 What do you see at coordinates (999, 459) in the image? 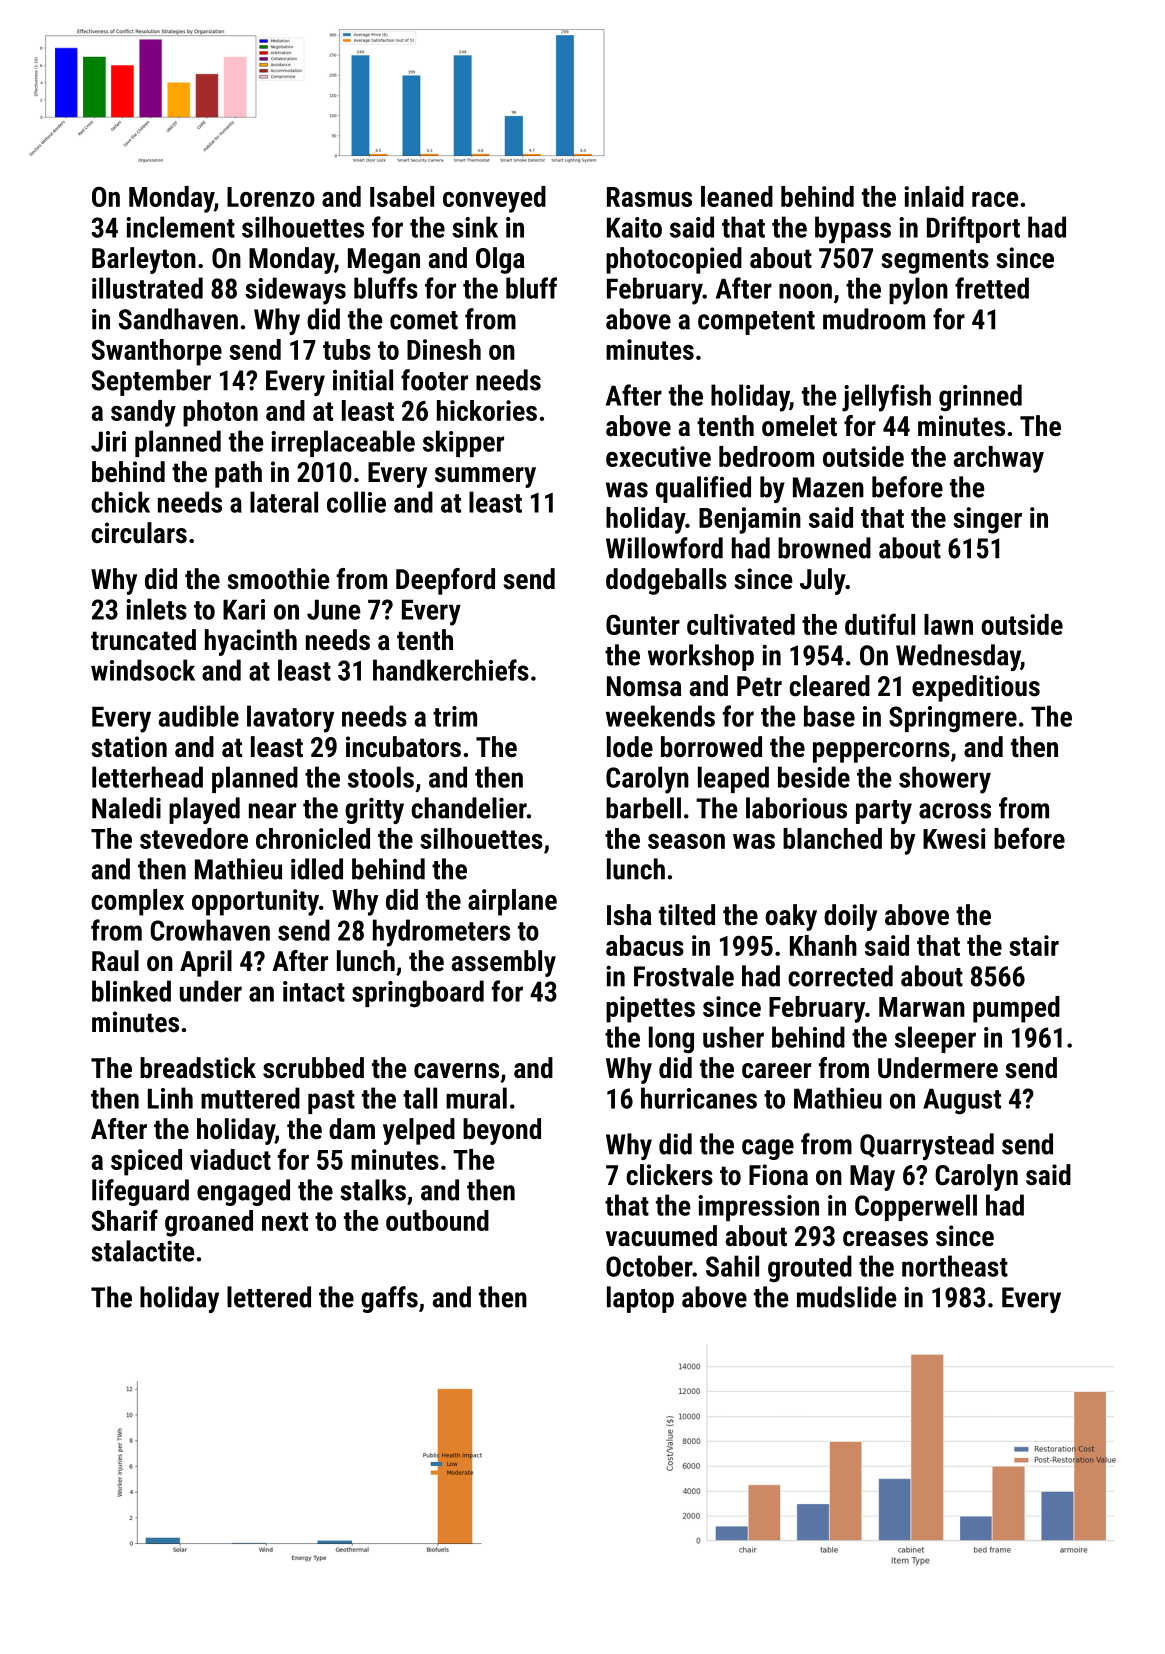
I see `archway` at bounding box center [999, 459].
